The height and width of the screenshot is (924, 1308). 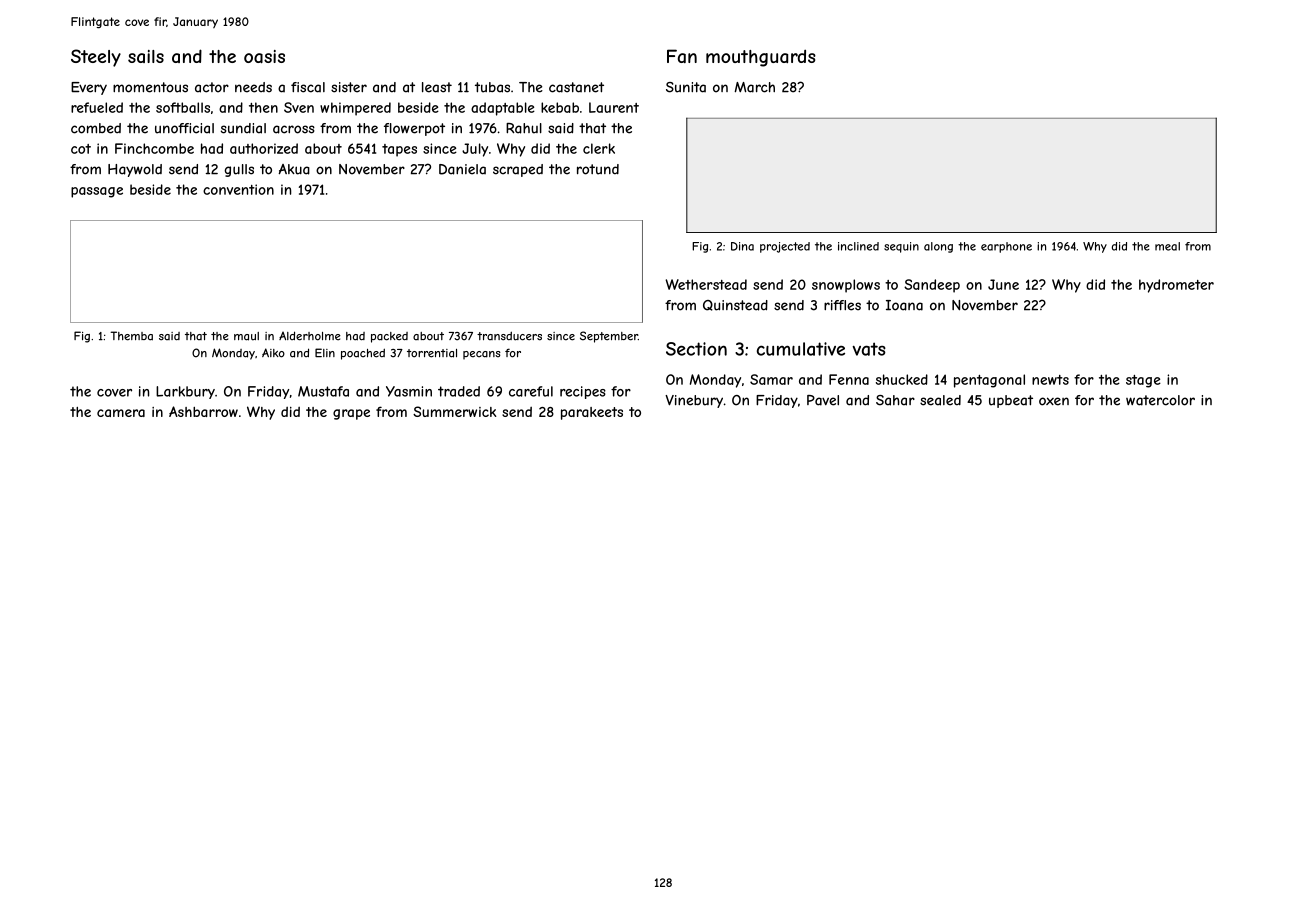 I want to click on Alderholme, so click(x=310, y=336).
